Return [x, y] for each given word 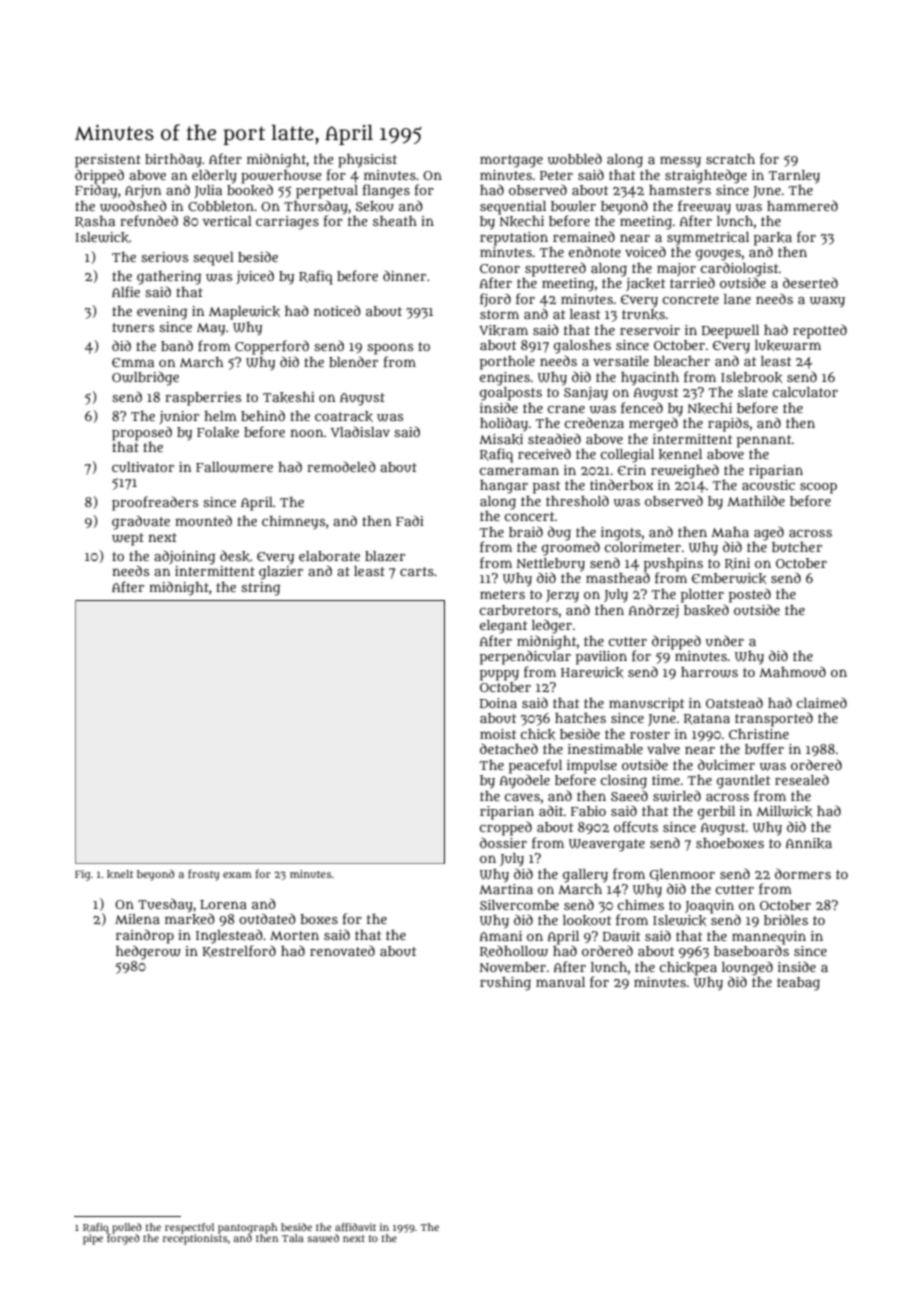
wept [128, 539]
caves [522, 797]
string [260, 589]
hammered [802, 205]
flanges [386, 191]
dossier [503, 842]
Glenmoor [682, 875]
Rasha [95, 222]
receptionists [195, 1239]
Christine [759, 734]
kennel [680, 454]
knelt [120, 874]
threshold [577, 500]
